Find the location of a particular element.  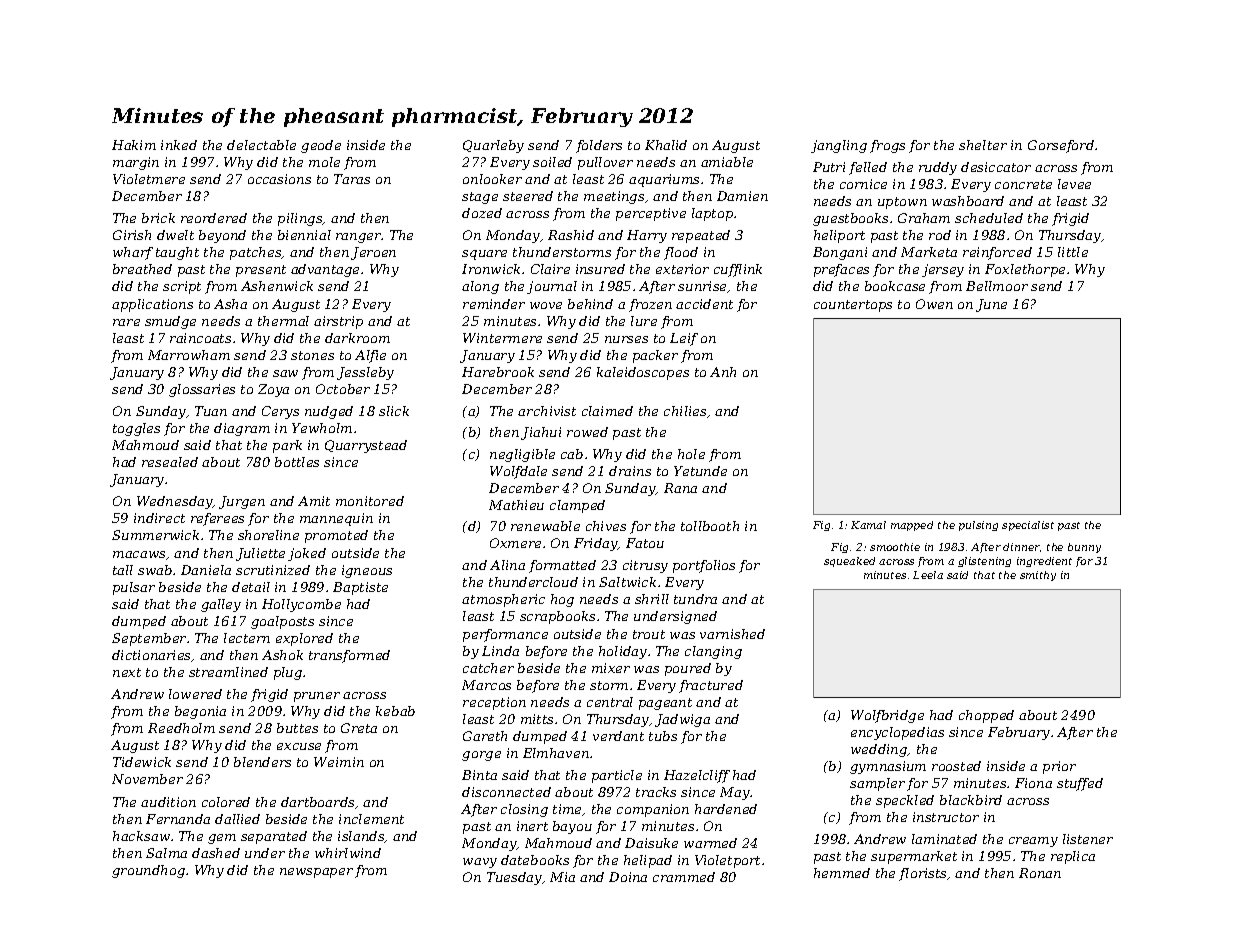

Quarleby is located at coordinates (493, 146).
